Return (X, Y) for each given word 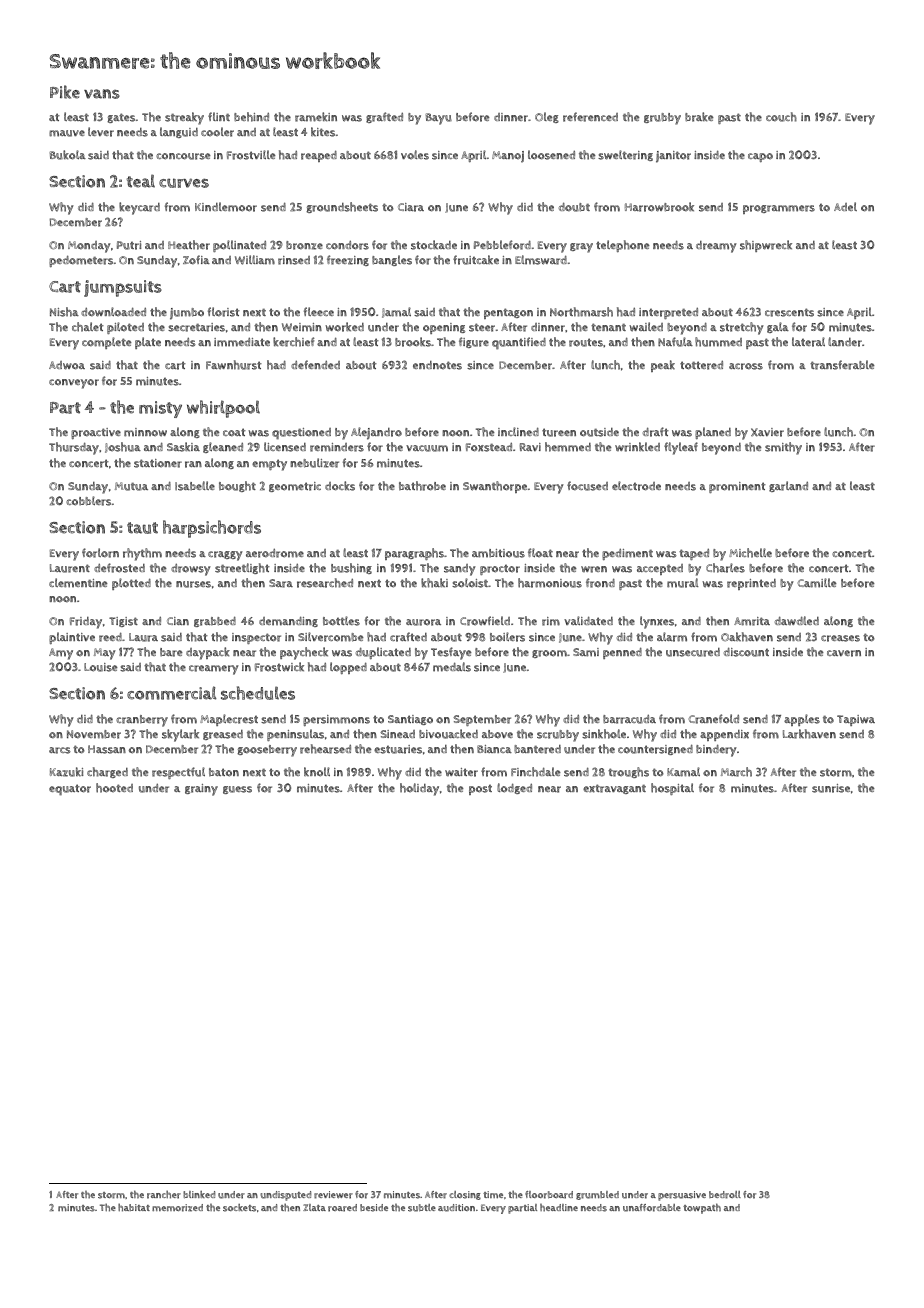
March (736, 772)
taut (142, 528)
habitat (134, 1207)
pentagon (508, 313)
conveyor (74, 384)
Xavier (767, 432)
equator (70, 789)
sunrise (831, 788)
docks (340, 486)
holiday (419, 789)
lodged (514, 788)
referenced (590, 117)
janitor (673, 157)
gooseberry (267, 751)
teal (141, 181)
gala (778, 327)
